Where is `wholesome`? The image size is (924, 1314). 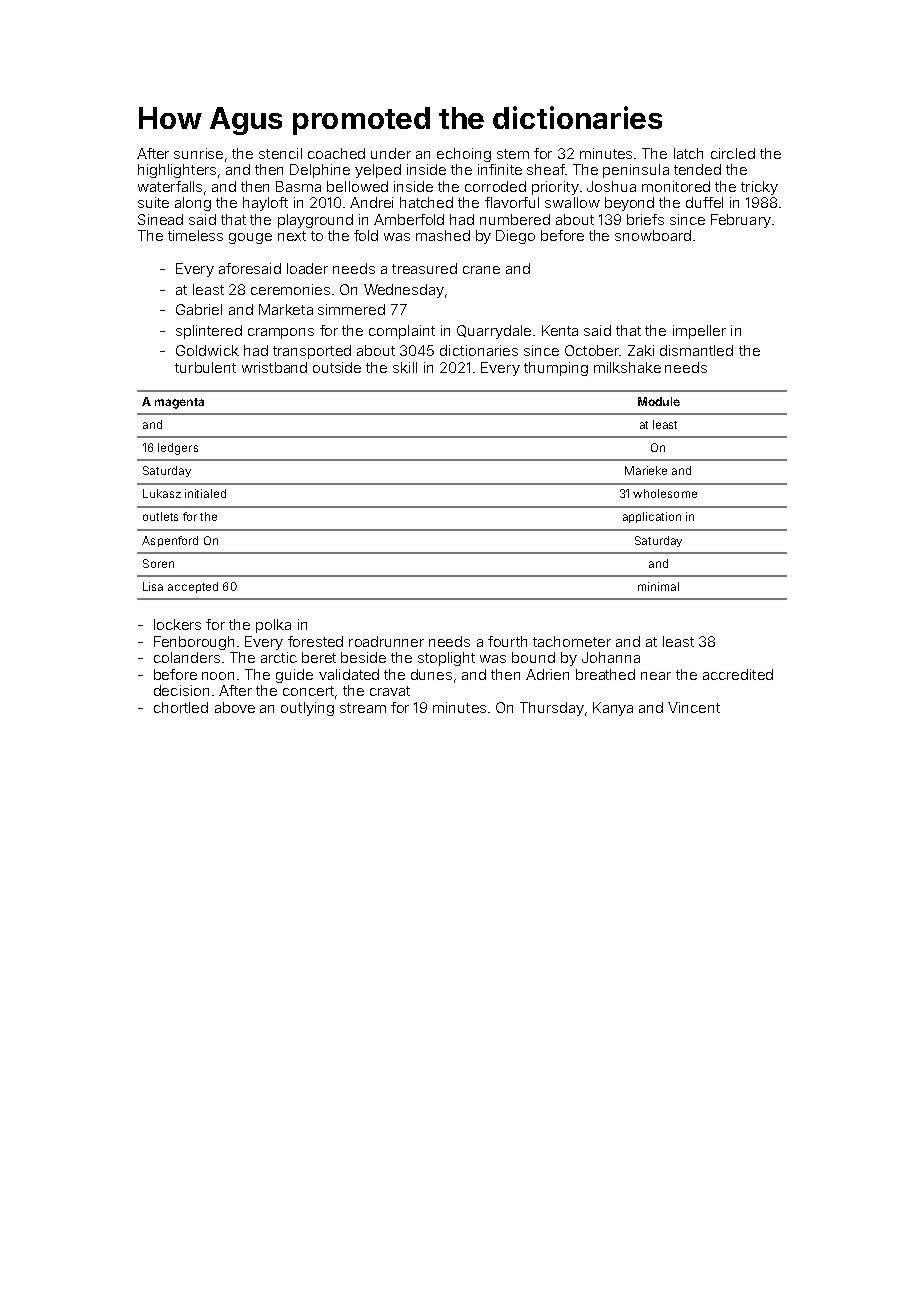
wholesome is located at coordinates (665, 493).
